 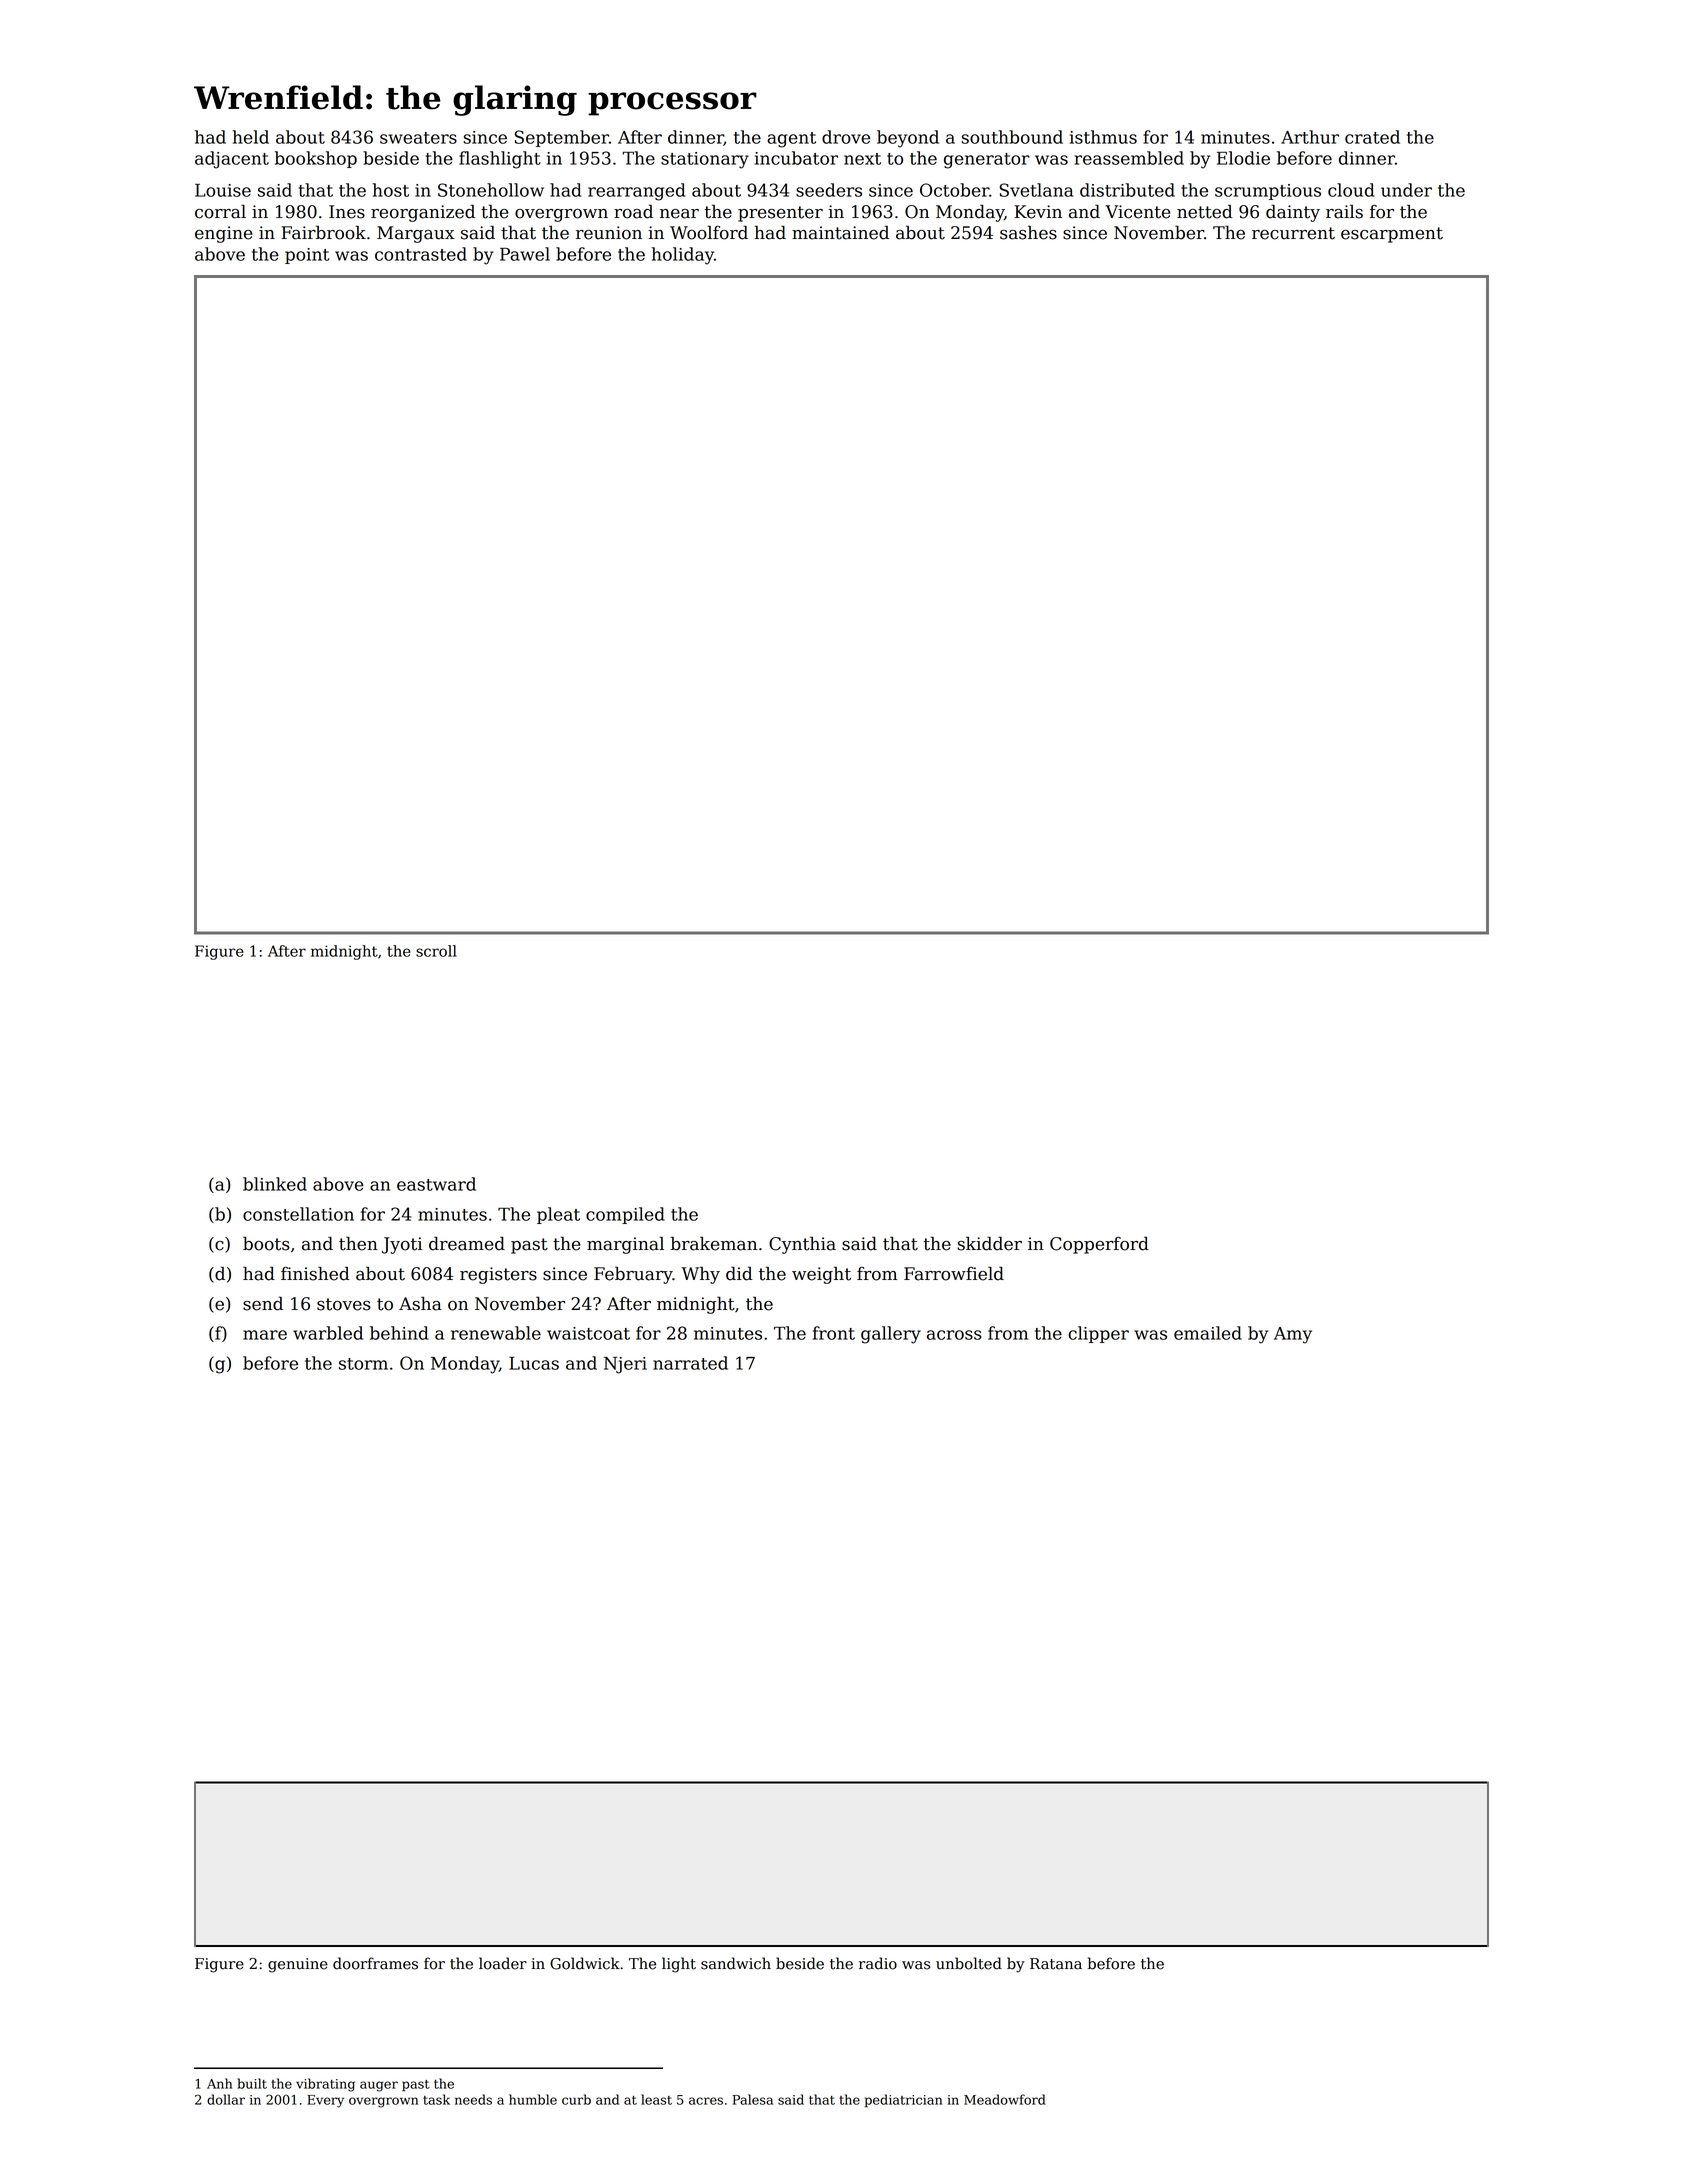 What do you see at coordinates (690, 1363) in the image?
I see `narrated` at bounding box center [690, 1363].
